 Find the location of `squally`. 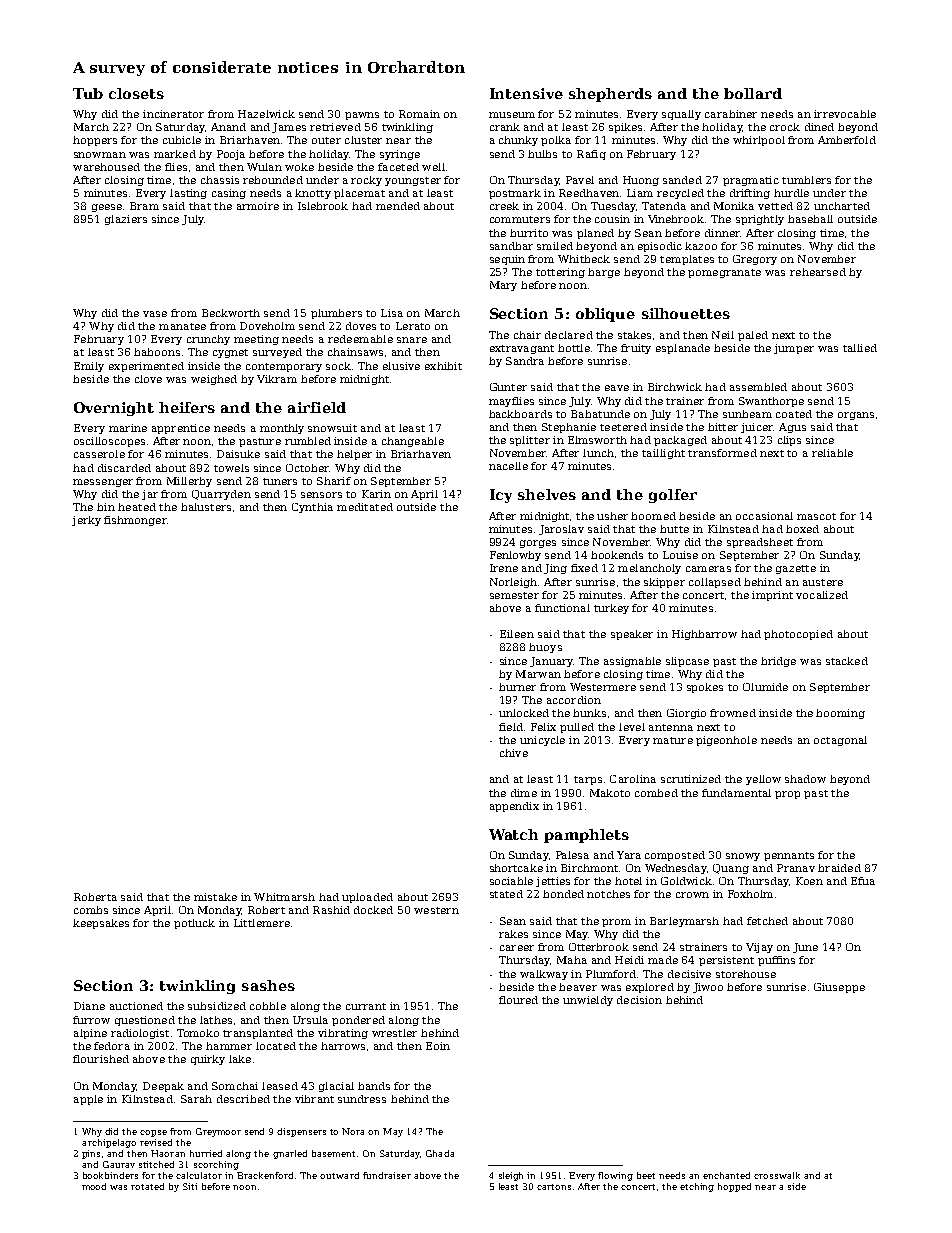

squally is located at coordinates (681, 115).
